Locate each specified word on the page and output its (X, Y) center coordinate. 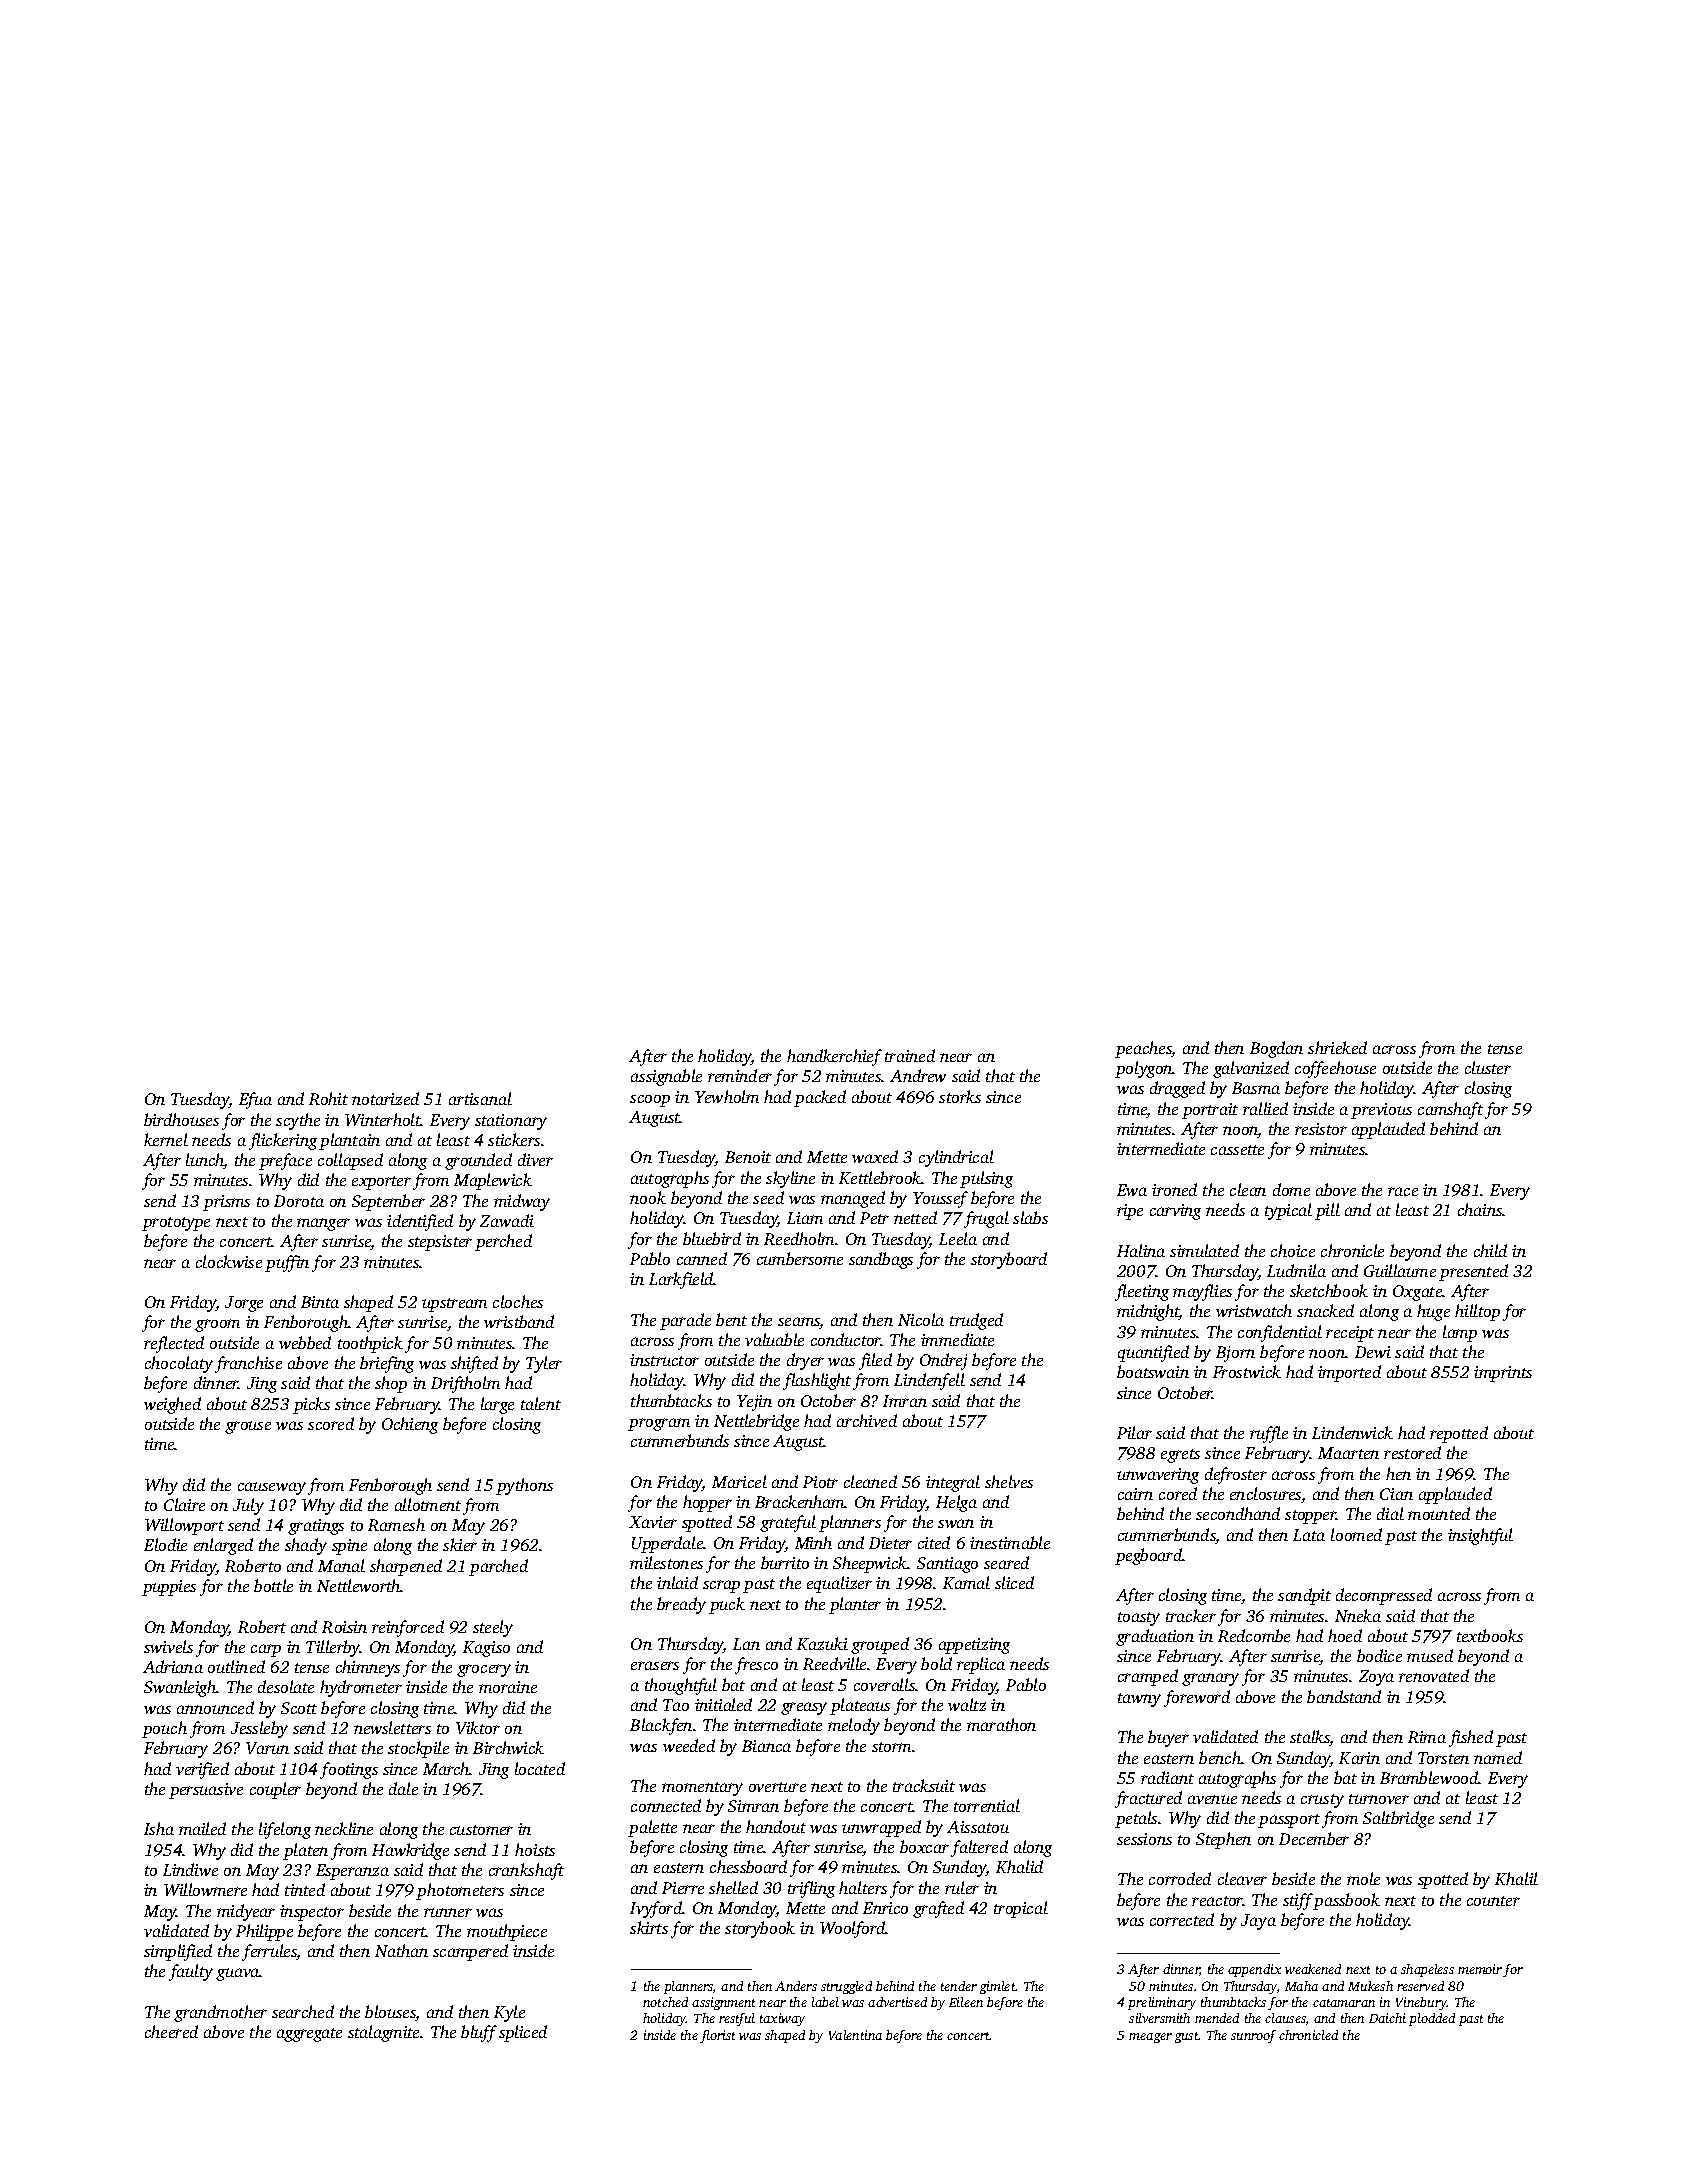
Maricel (739, 1481)
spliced (523, 2033)
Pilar (1134, 1432)
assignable (666, 1077)
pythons (524, 1486)
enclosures (1266, 1495)
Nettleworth (359, 1585)
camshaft (1450, 1110)
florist (717, 2036)
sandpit (1304, 1596)
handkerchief (834, 1057)
